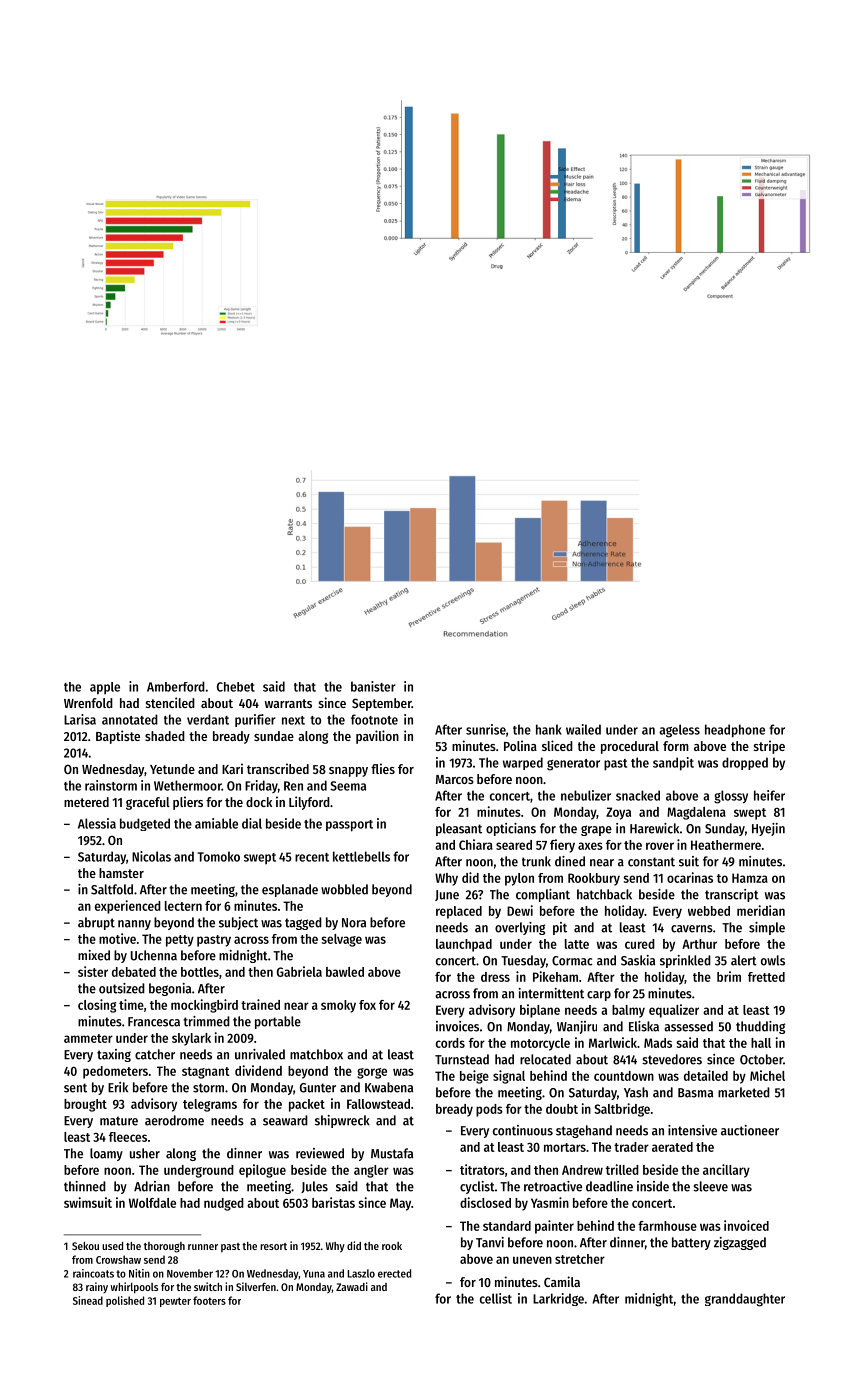 The image size is (849, 1400). I want to click on Zawadi, so click(352, 1286).
